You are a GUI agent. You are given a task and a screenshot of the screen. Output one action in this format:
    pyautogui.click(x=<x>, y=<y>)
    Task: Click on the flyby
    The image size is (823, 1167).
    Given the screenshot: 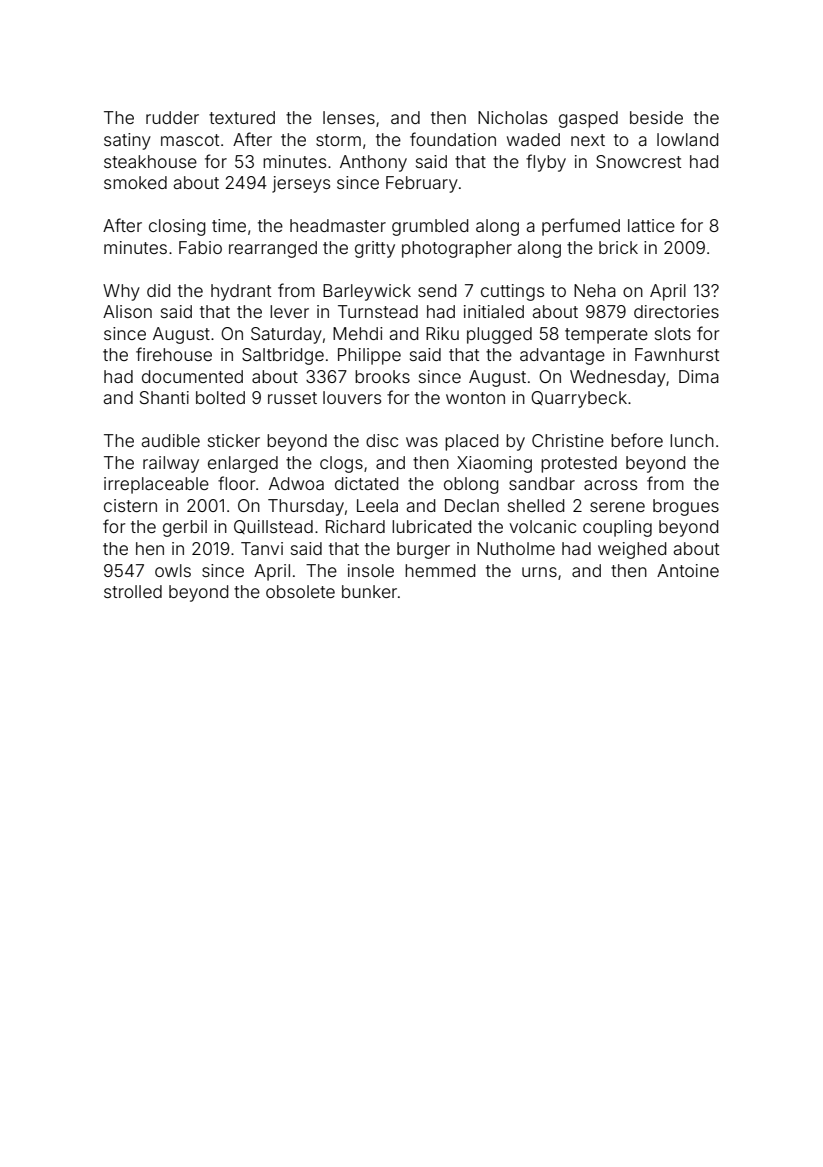 What is the action you would take?
    pyautogui.click(x=546, y=163)
